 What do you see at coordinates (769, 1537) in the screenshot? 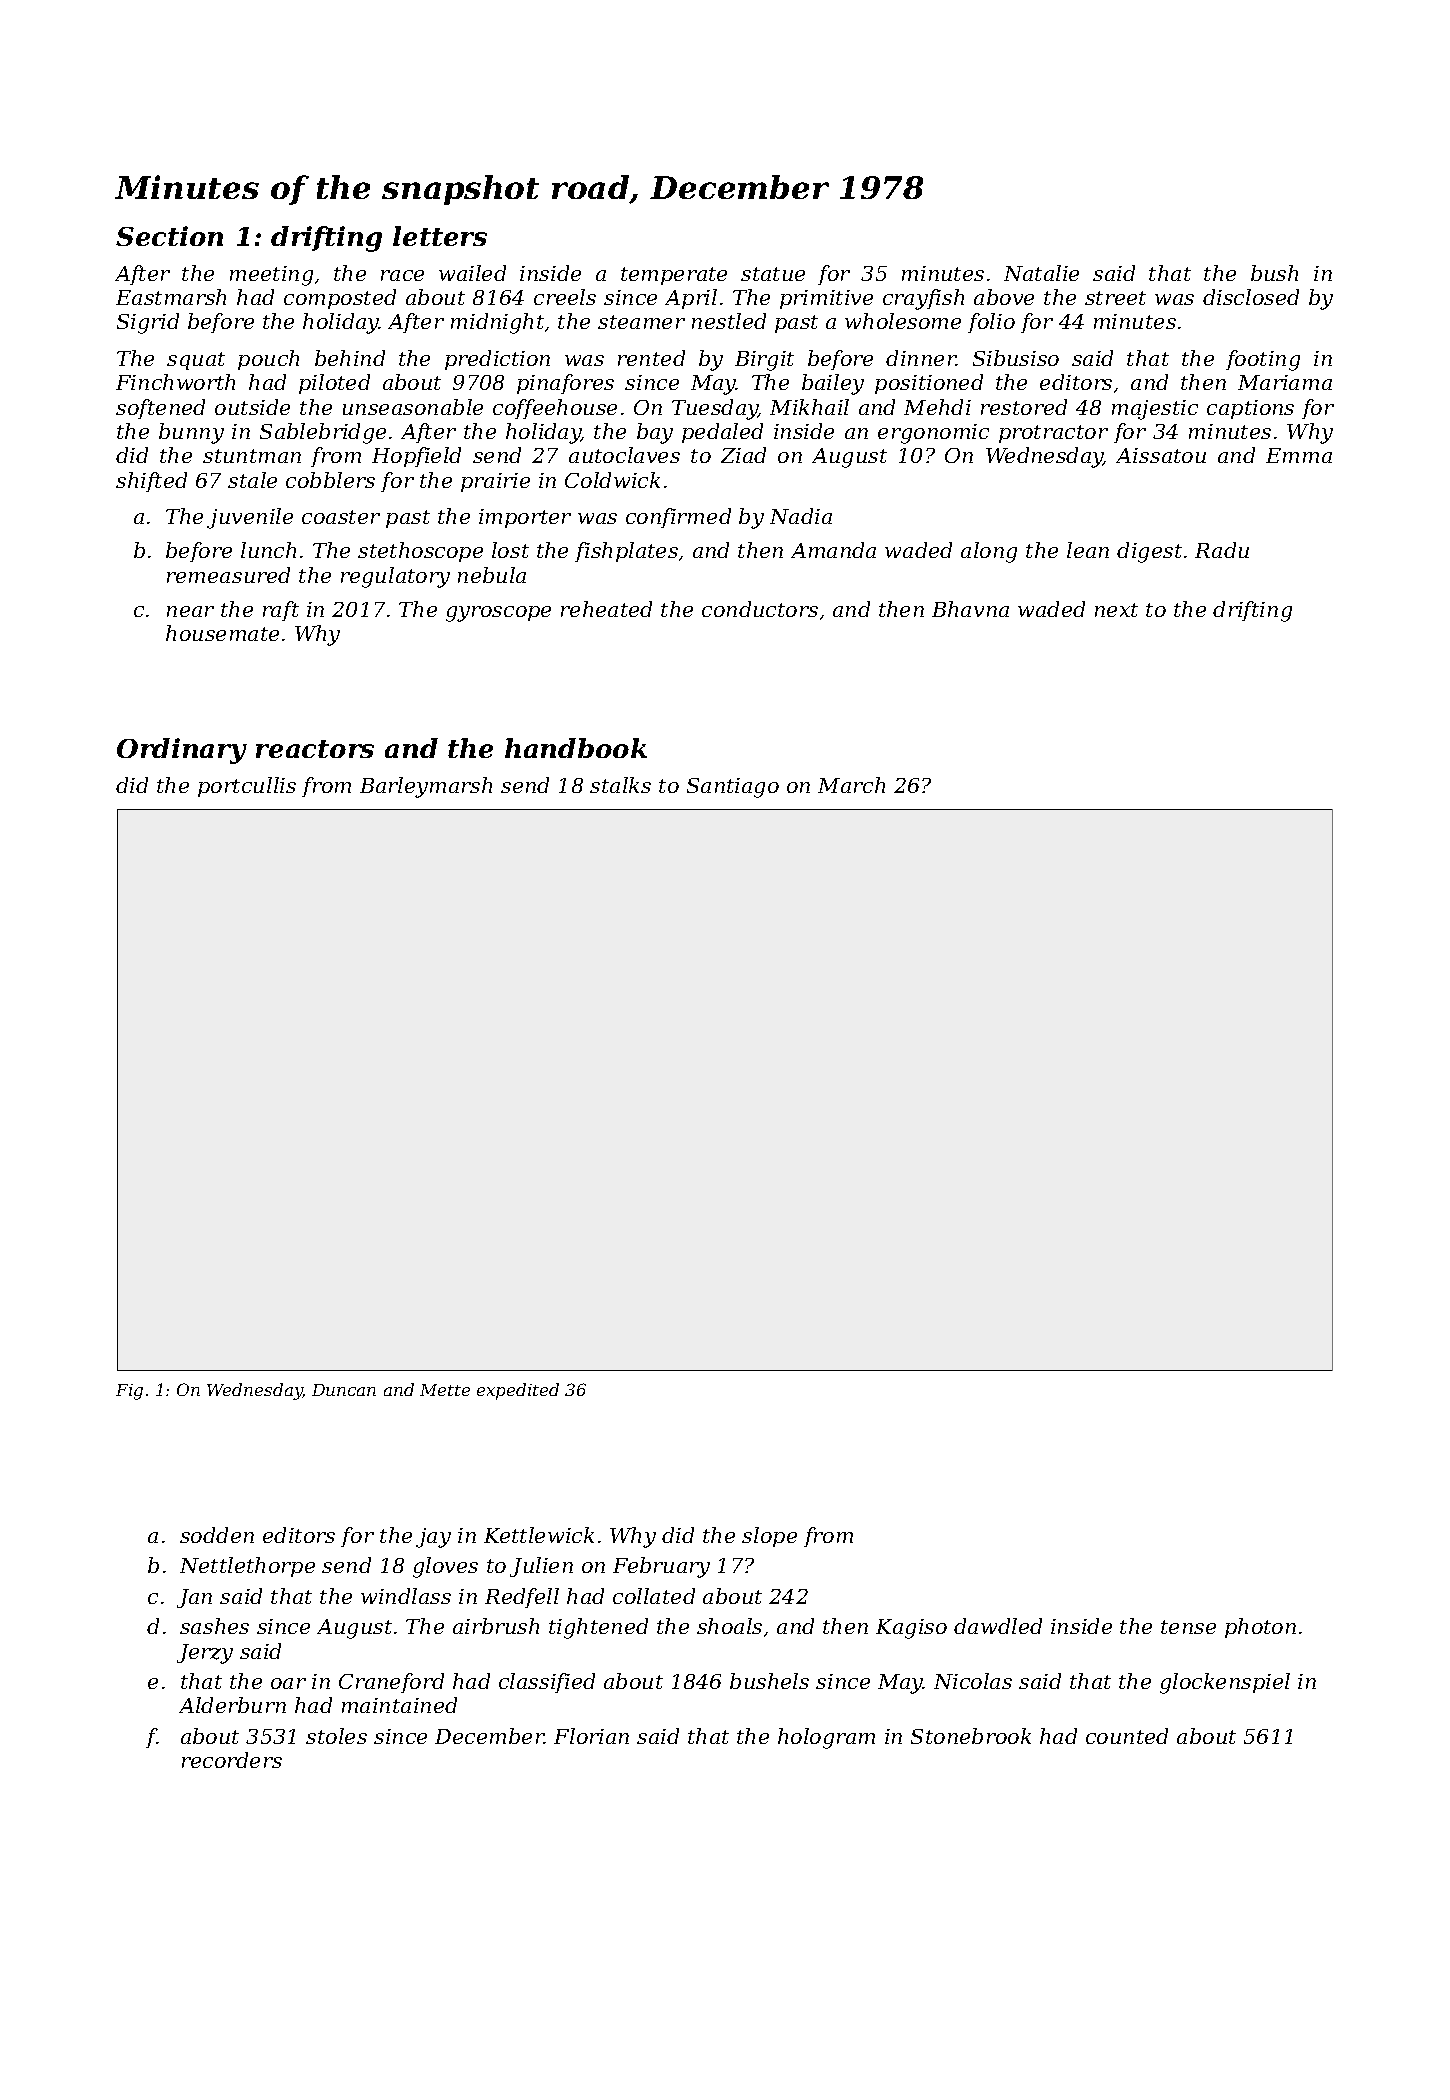
I see `slope` at bounding box center [769, 1537].
